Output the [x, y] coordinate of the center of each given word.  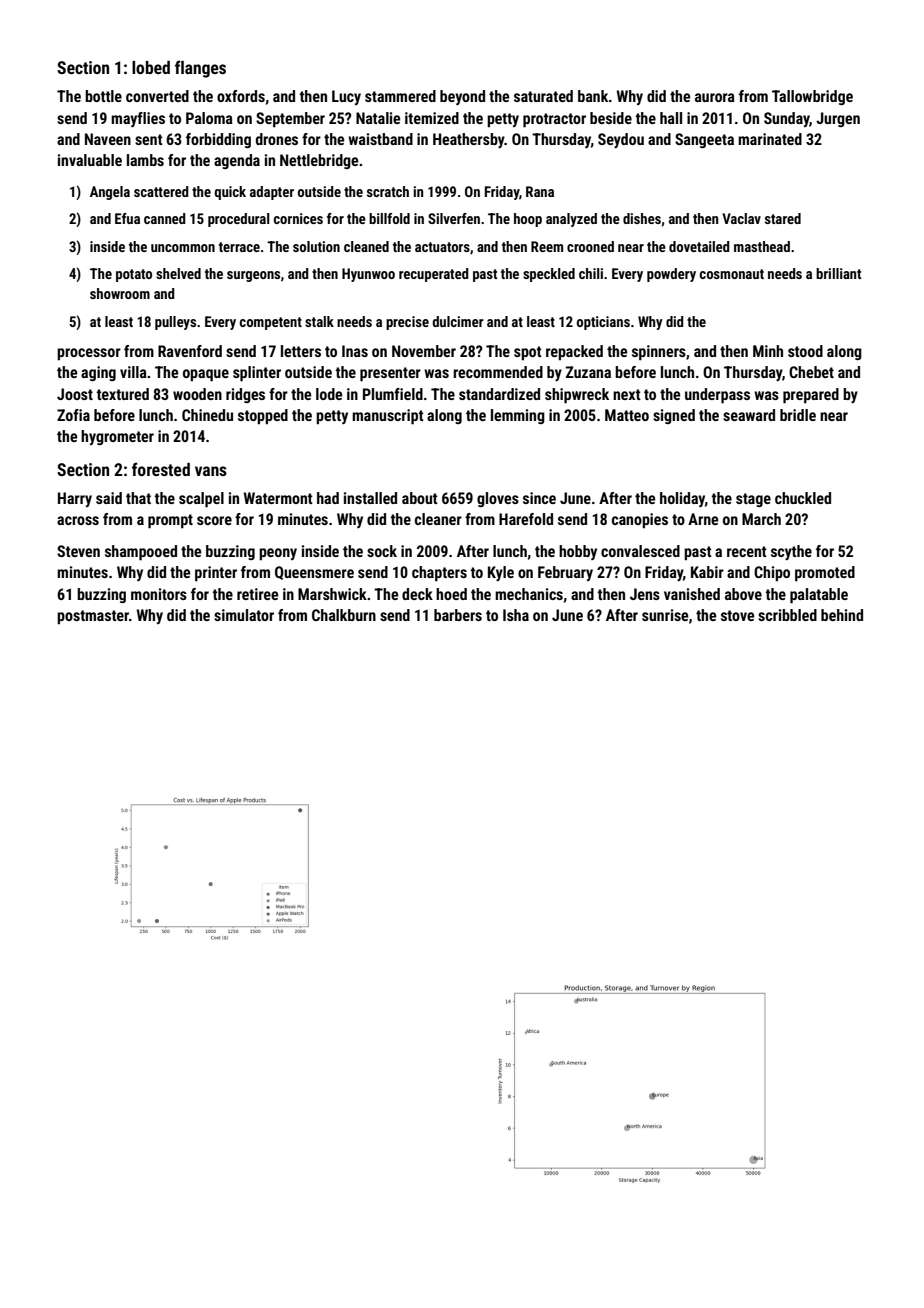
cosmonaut [732, 274]
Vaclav [741, 218]
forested [161, 469]
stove [737, 615]
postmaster [93, 617]
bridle [798, 415]
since [539, 498]
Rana [540, 191]
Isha [516, 615]
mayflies [138, 119]
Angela [110, 193]
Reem [547, 246]
